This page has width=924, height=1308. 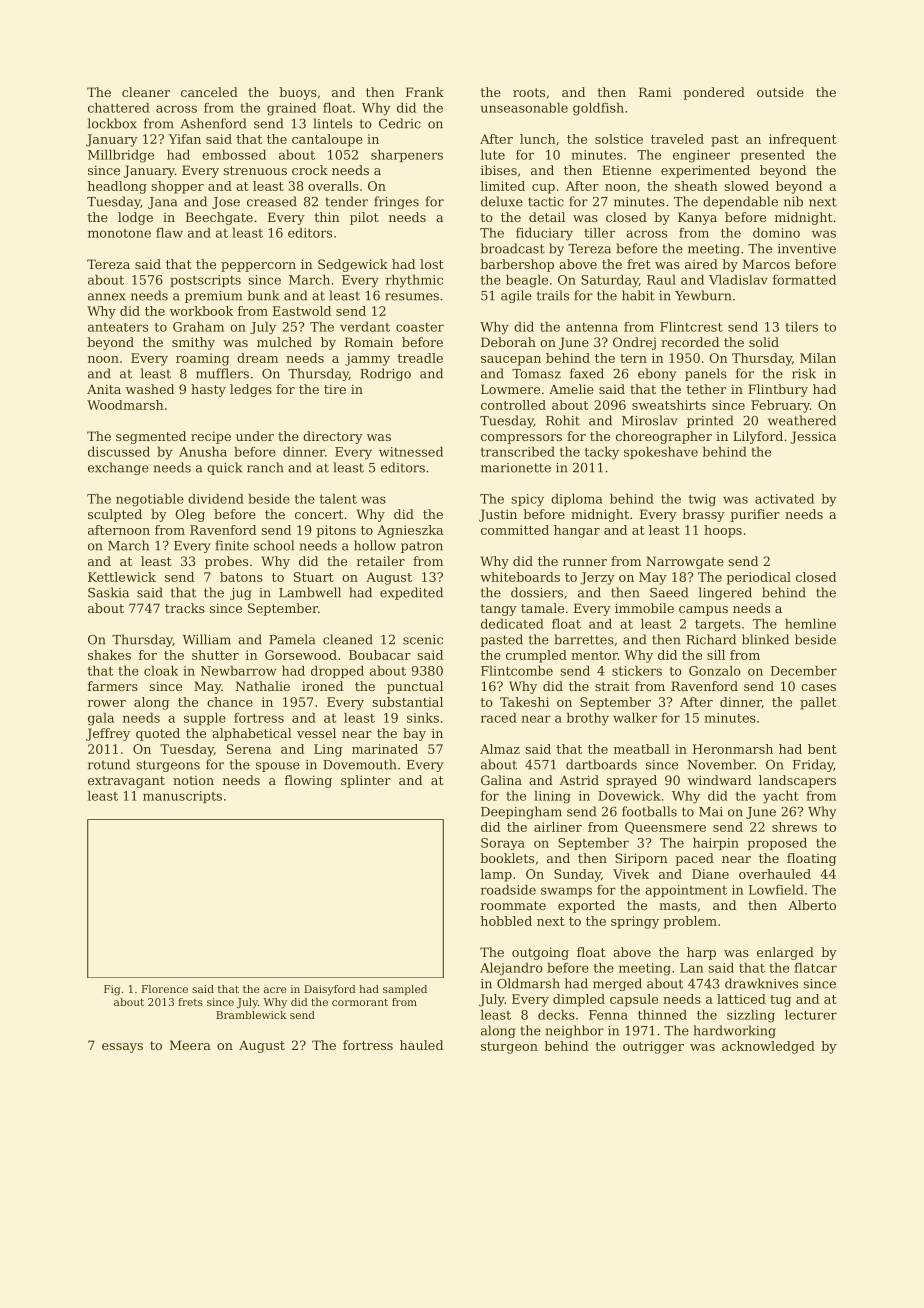 I want to click on outside, so click(x=780, y=92).
